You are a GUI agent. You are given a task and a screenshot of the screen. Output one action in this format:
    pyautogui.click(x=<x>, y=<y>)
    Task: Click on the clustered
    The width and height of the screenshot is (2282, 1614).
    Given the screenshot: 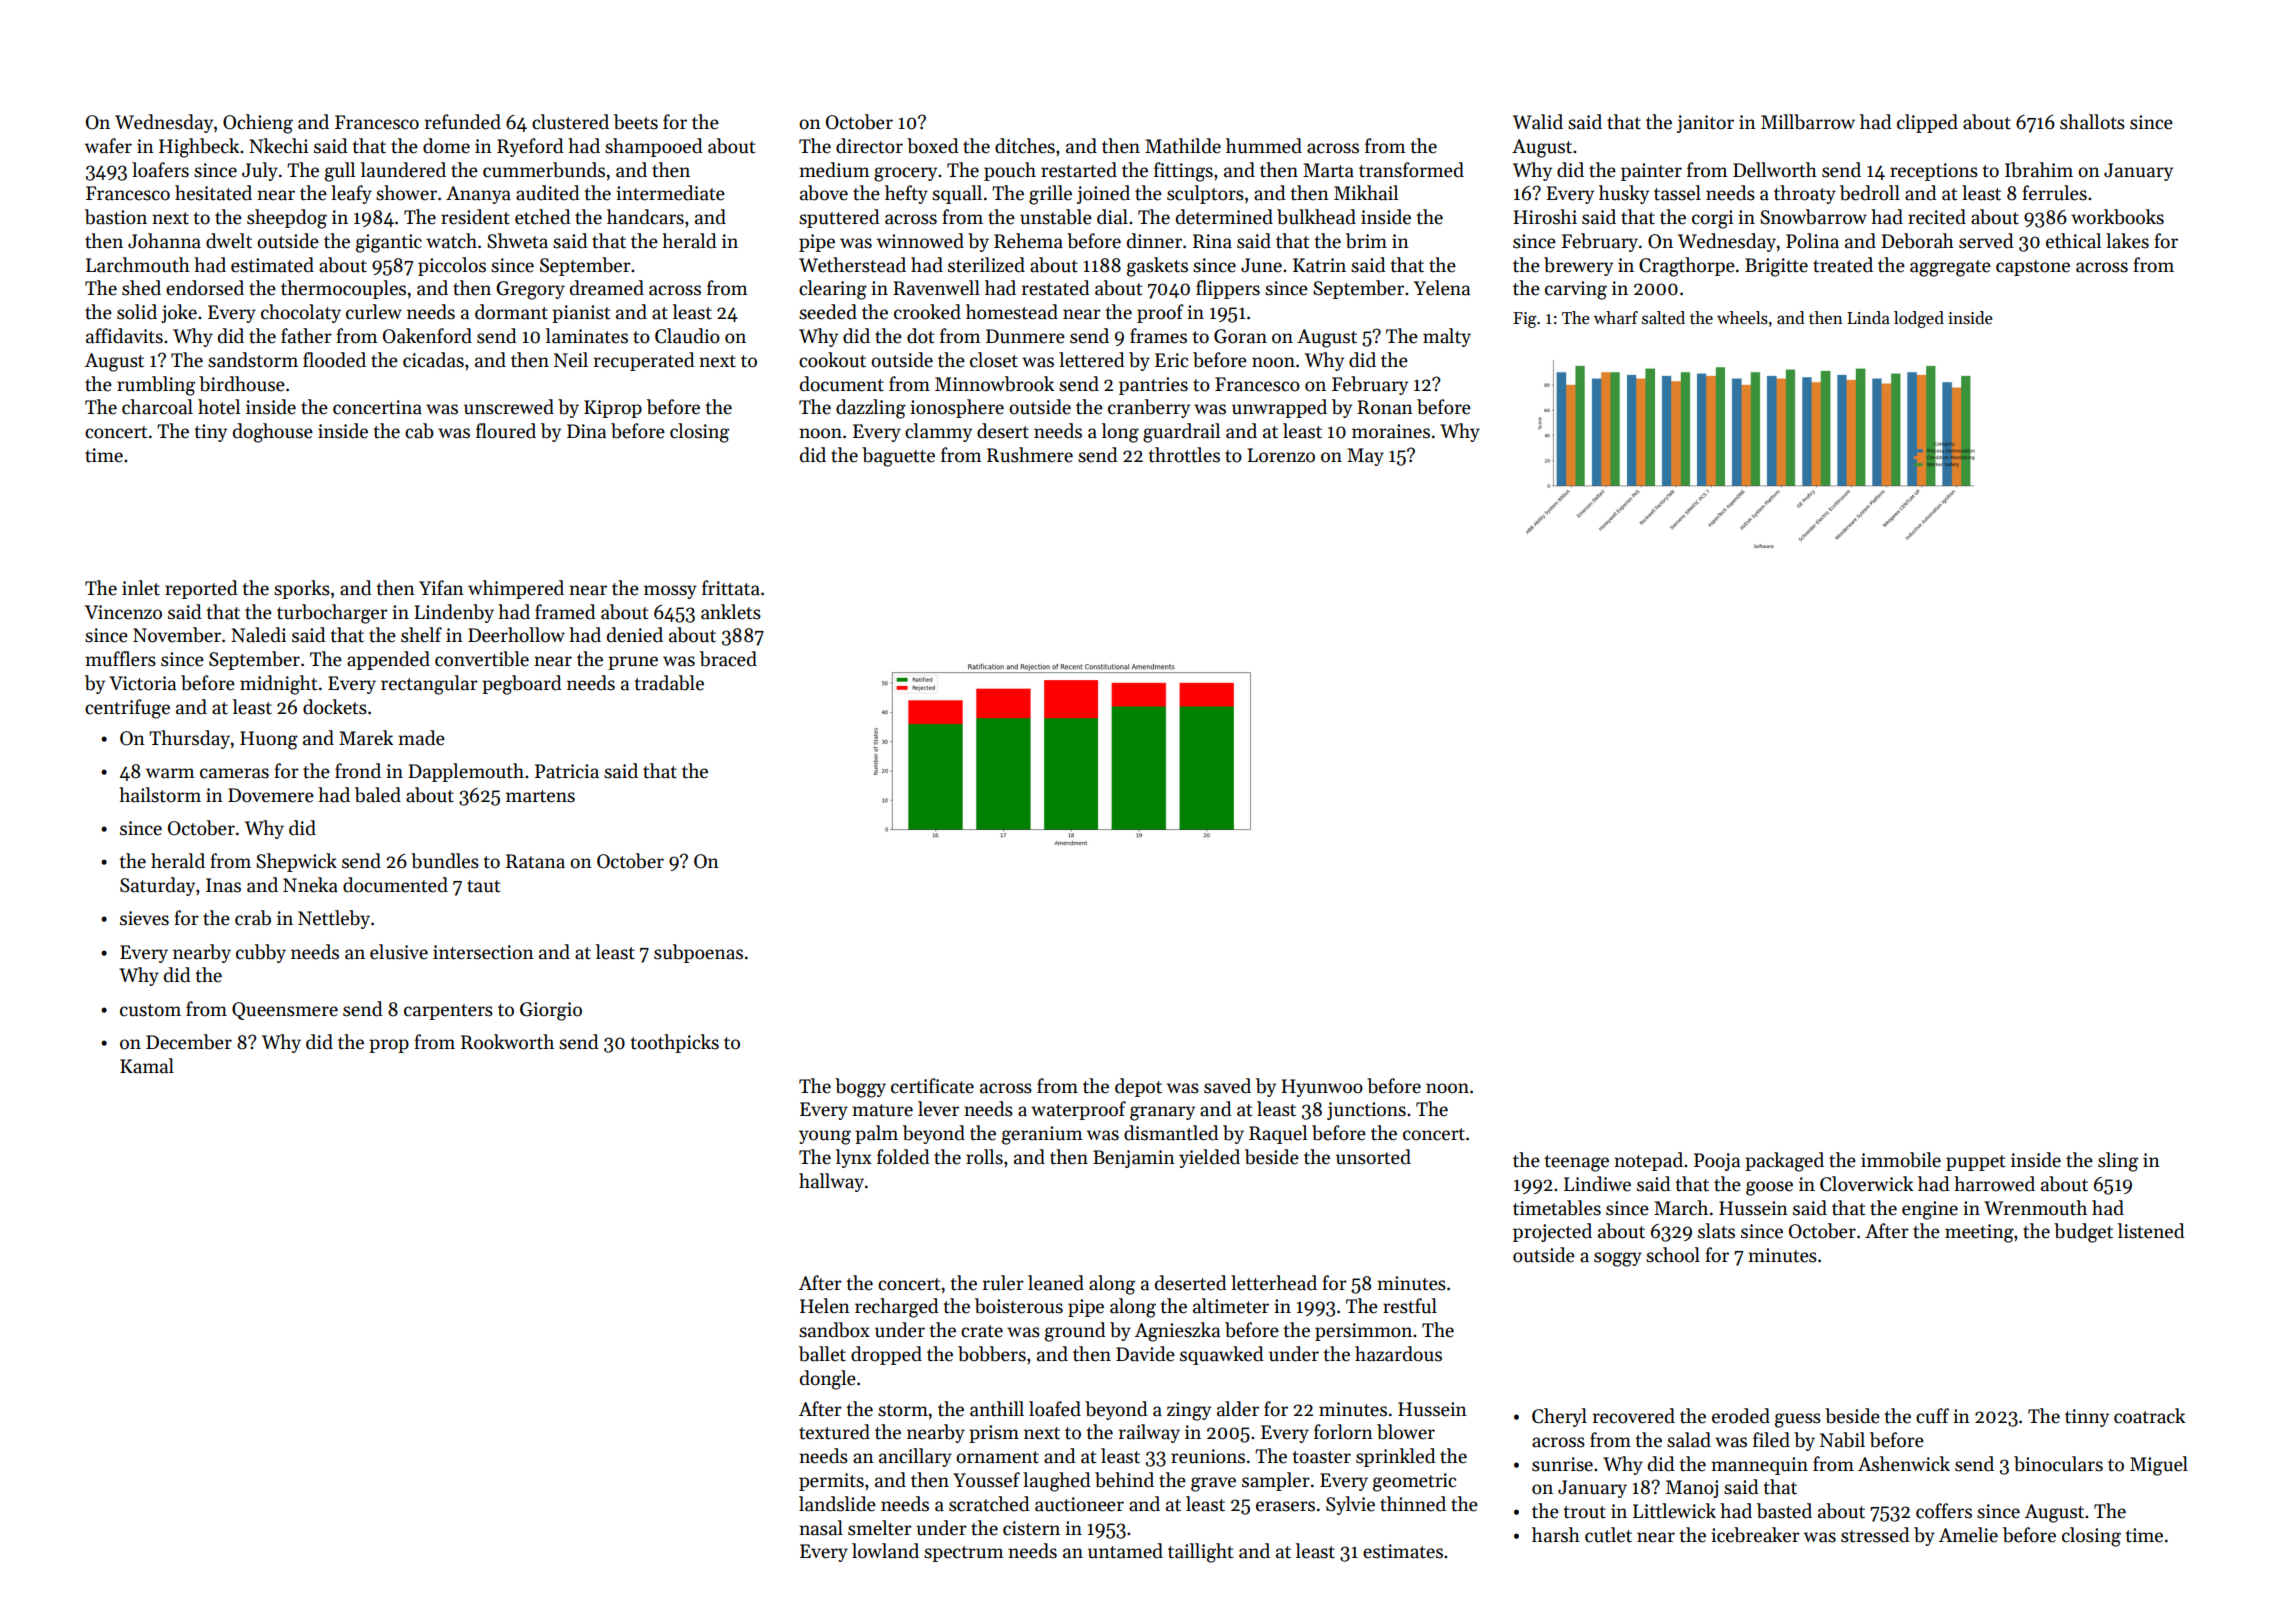 What is the action you would take?
    pyautogui.click(x=570, y=122)
